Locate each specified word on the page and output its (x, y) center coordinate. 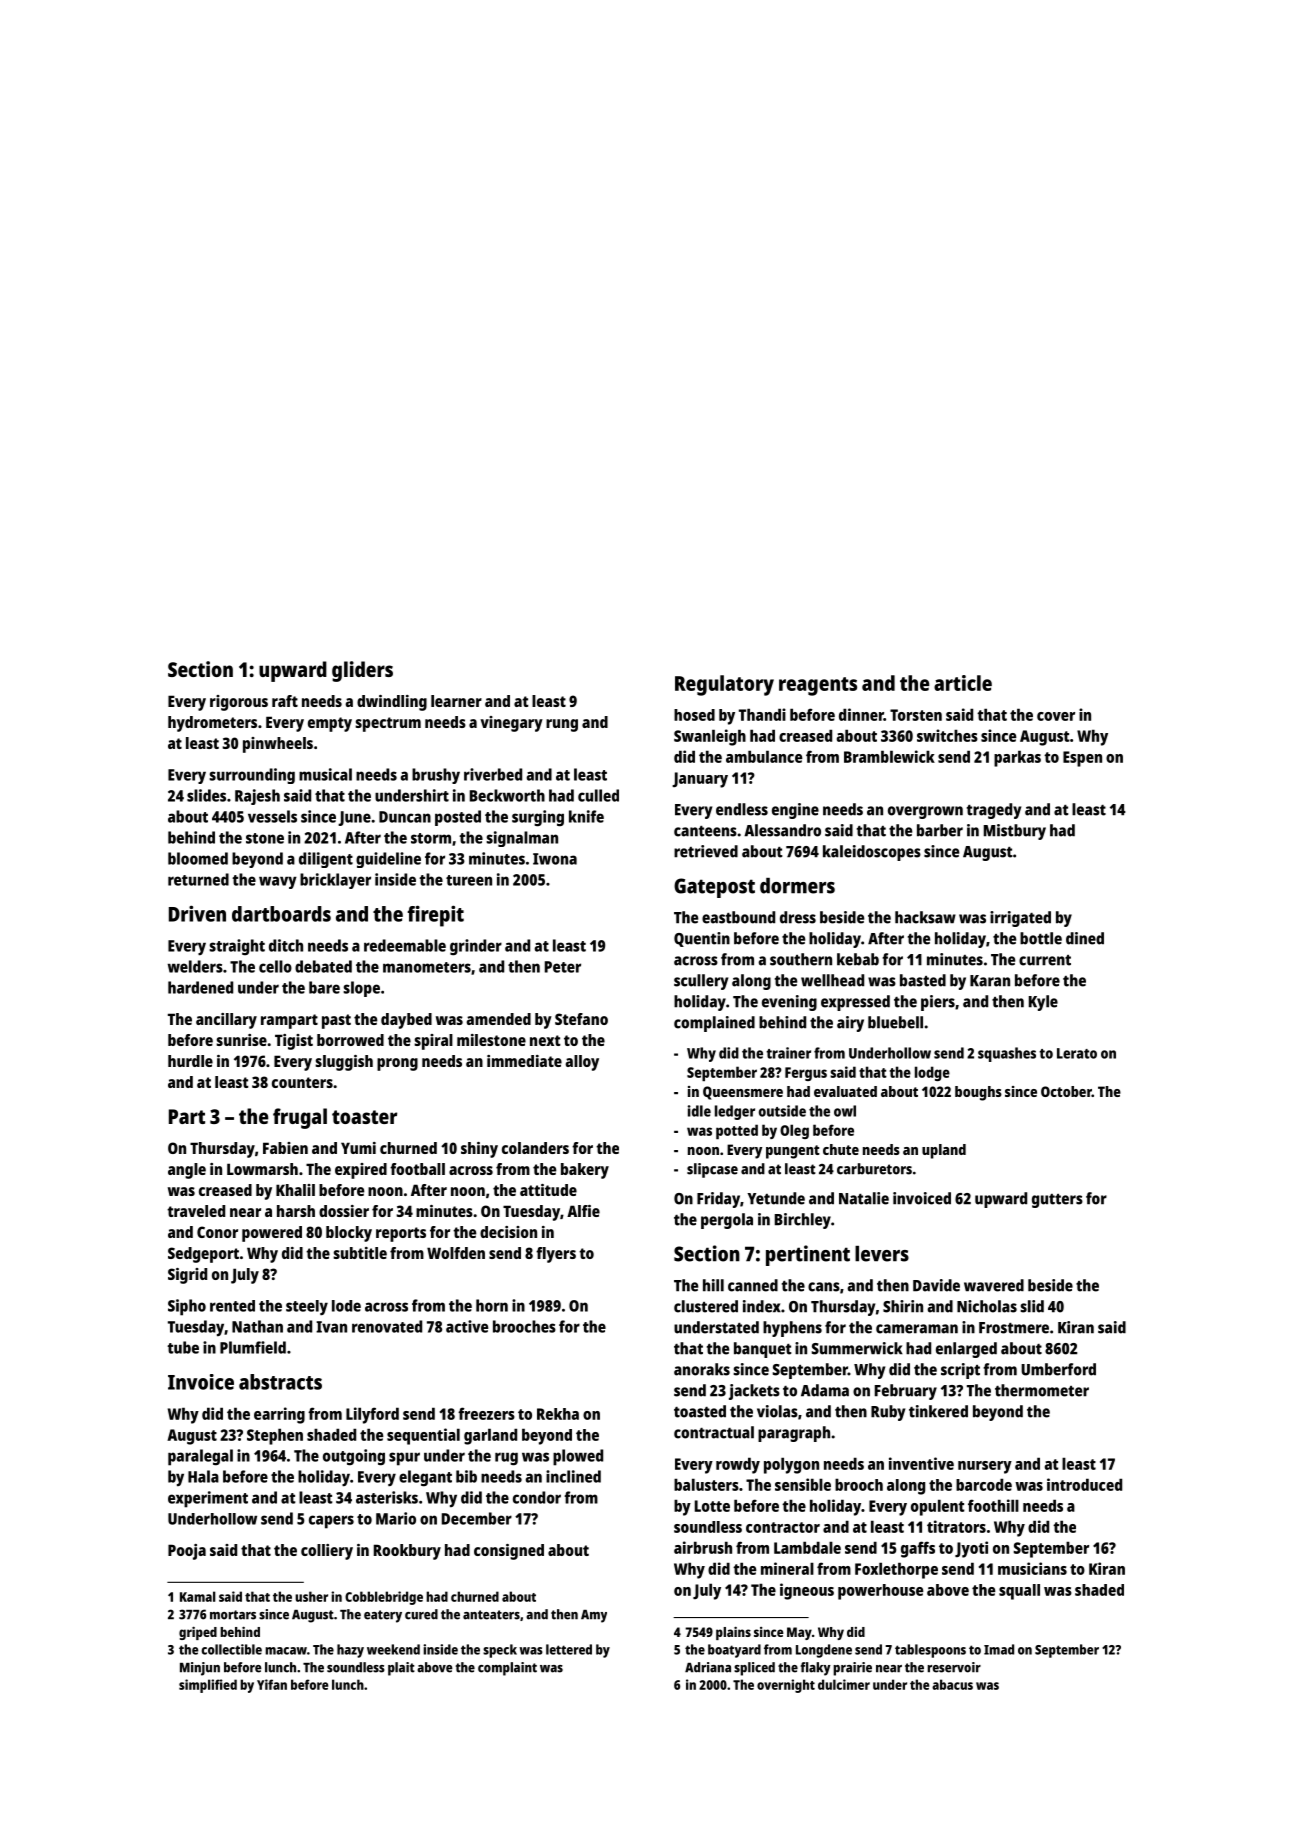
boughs (978, 1093)
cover (1056, 716)
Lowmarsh (262, 1169)
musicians (1032, 1568)
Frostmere (1014, 1328)
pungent (793, 1152)
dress (798, 917)
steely (307, 1308)
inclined (573, 1476)
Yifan (272, 1684)
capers (331, 1522)
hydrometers (212, 724)
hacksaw (925, 917)
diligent (326, 860)
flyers (556, 1255)
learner (456, 701)
